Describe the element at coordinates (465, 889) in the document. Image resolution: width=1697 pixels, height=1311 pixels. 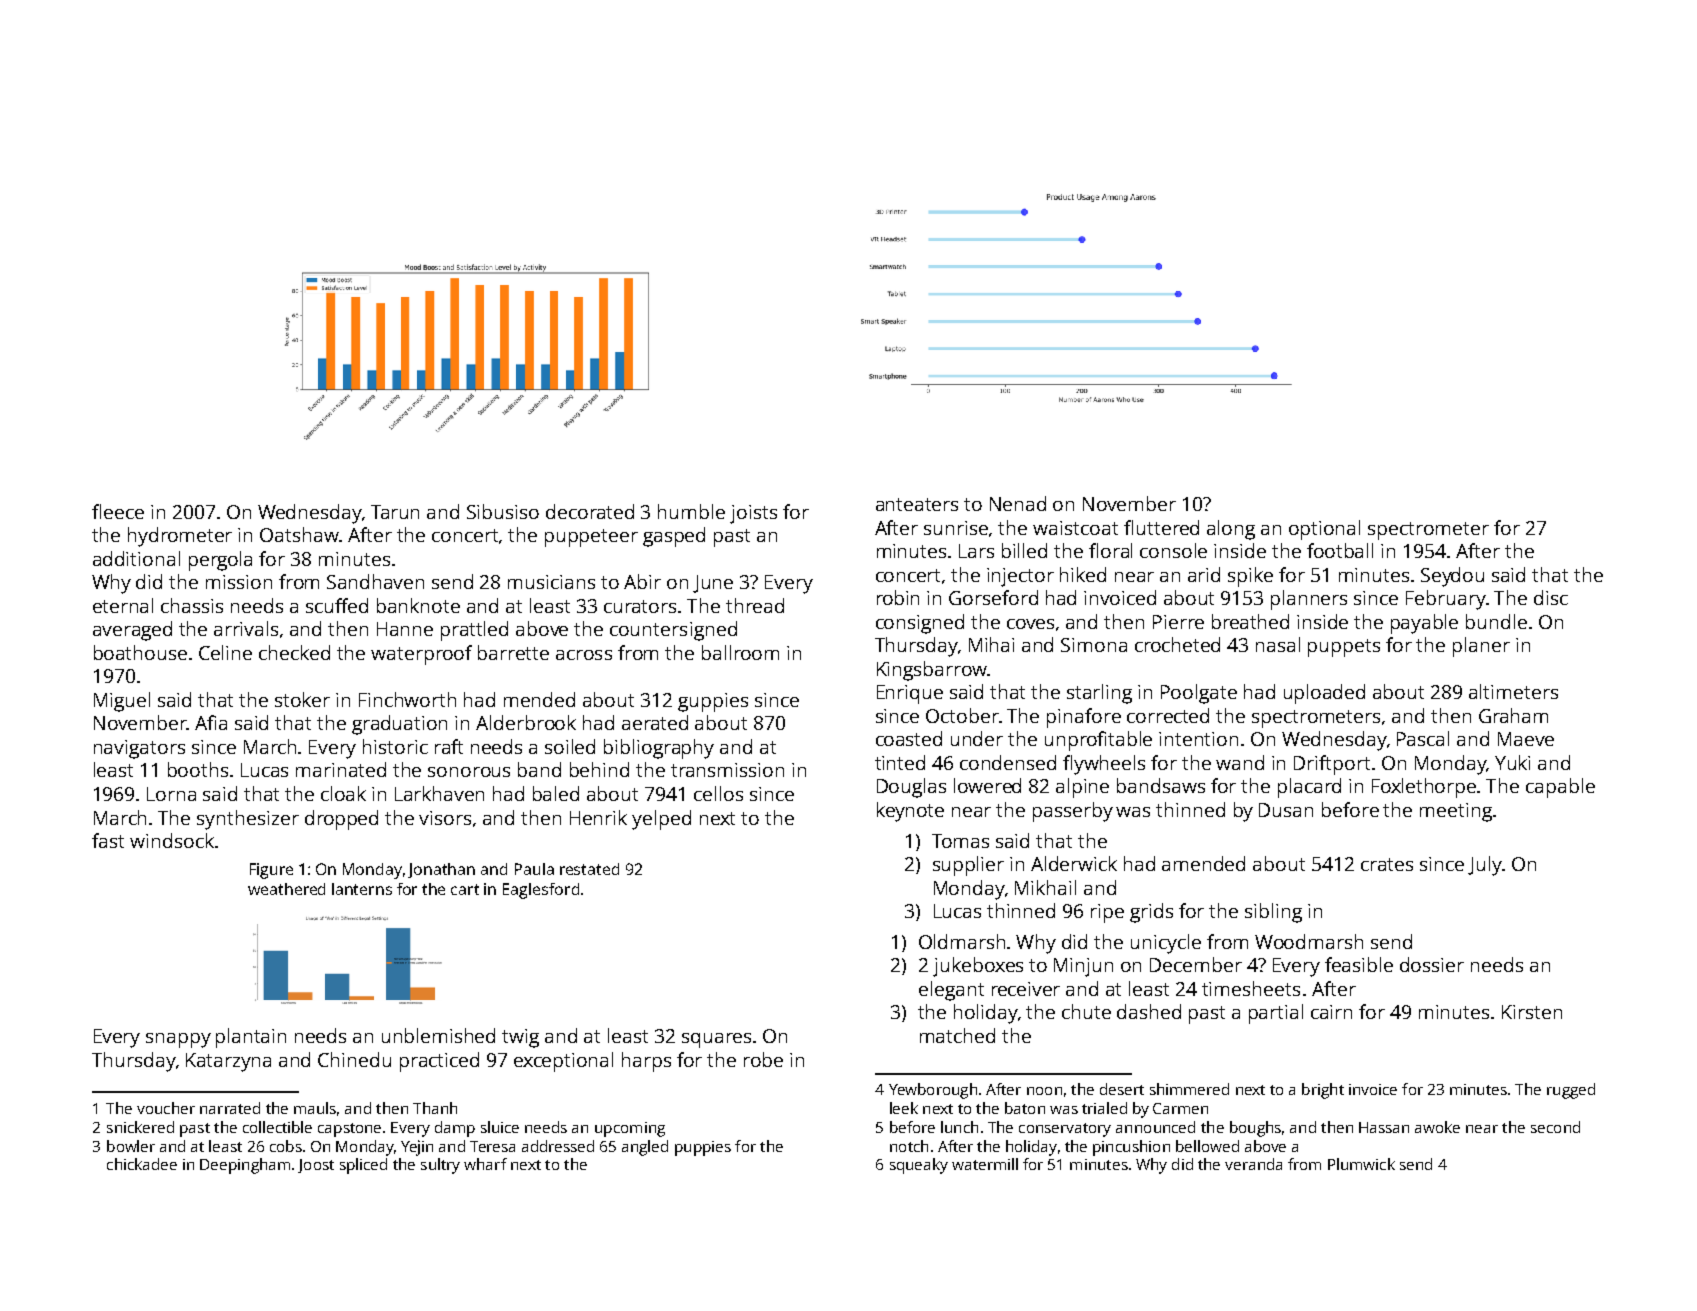
I see `cart` at that location.
